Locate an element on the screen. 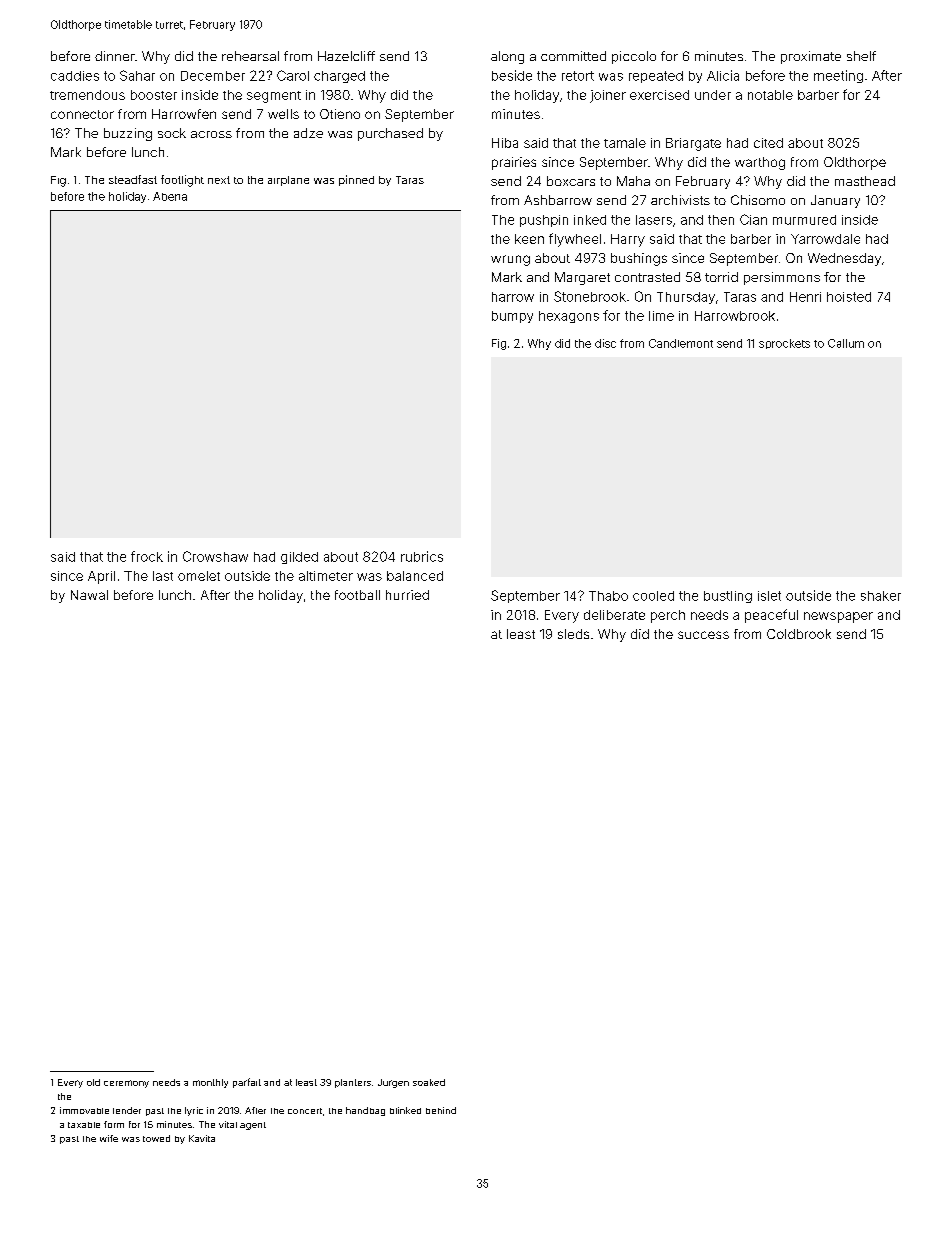 The height and width of the screenshot is (1233, 952). parfait is located at coordinates (247, 1083).
